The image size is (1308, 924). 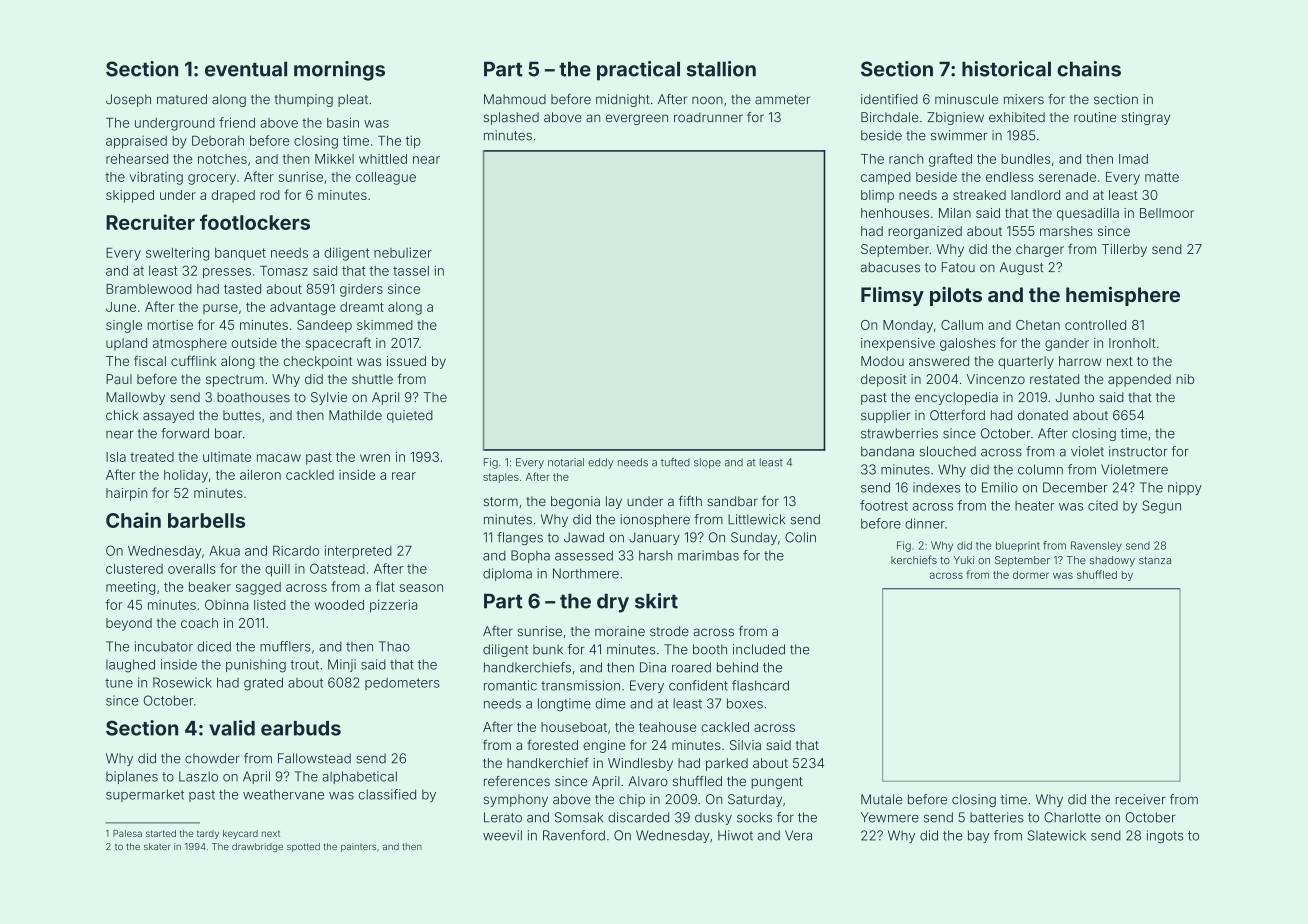 What do you see at coordinates (242, 415) in the image?
I see `buttes` at bounding box center [242, 415].
